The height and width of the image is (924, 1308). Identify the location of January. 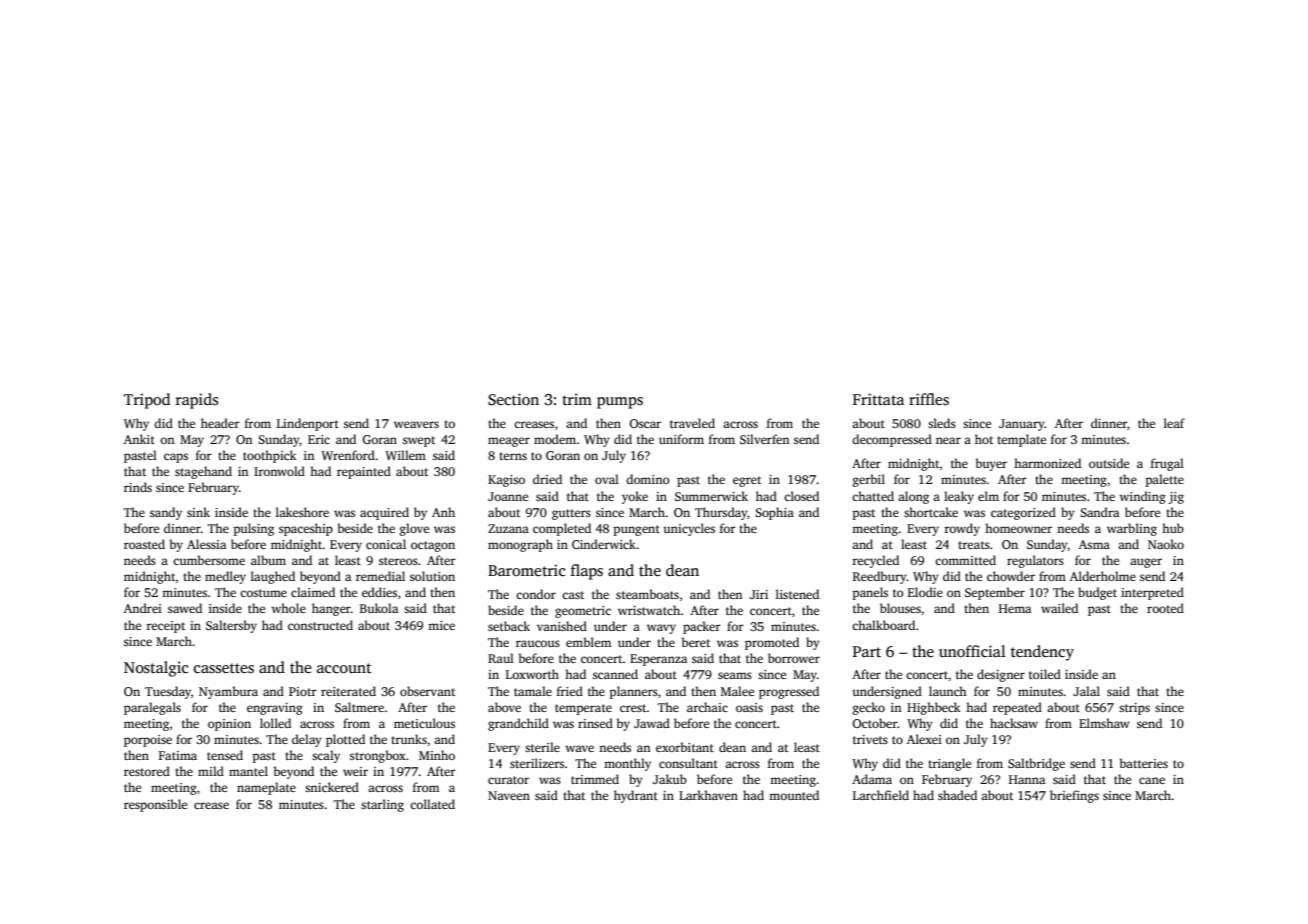
(1022, 425).
